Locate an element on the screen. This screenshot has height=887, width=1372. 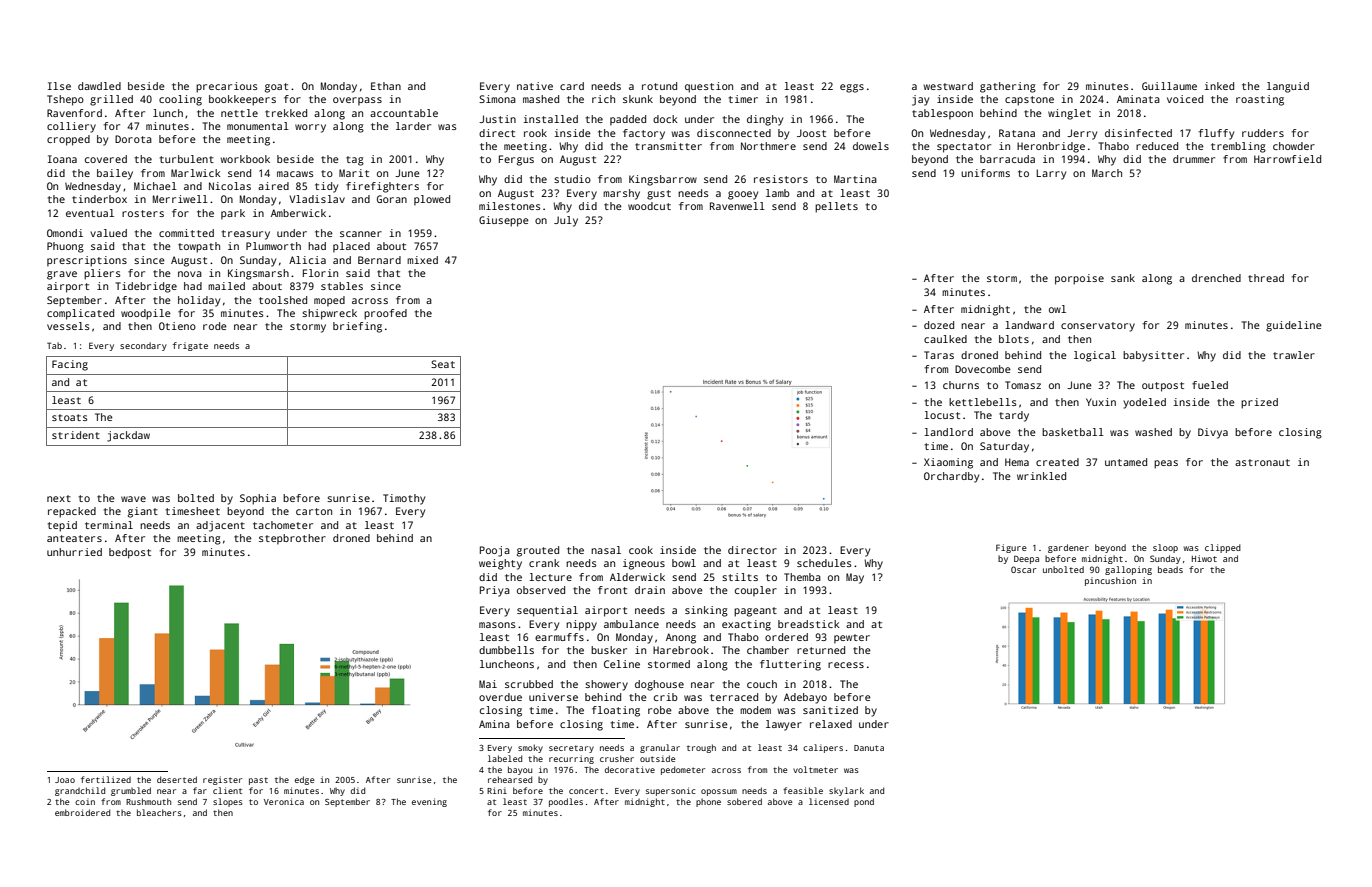
recess is located at coordinates (846, 665).
